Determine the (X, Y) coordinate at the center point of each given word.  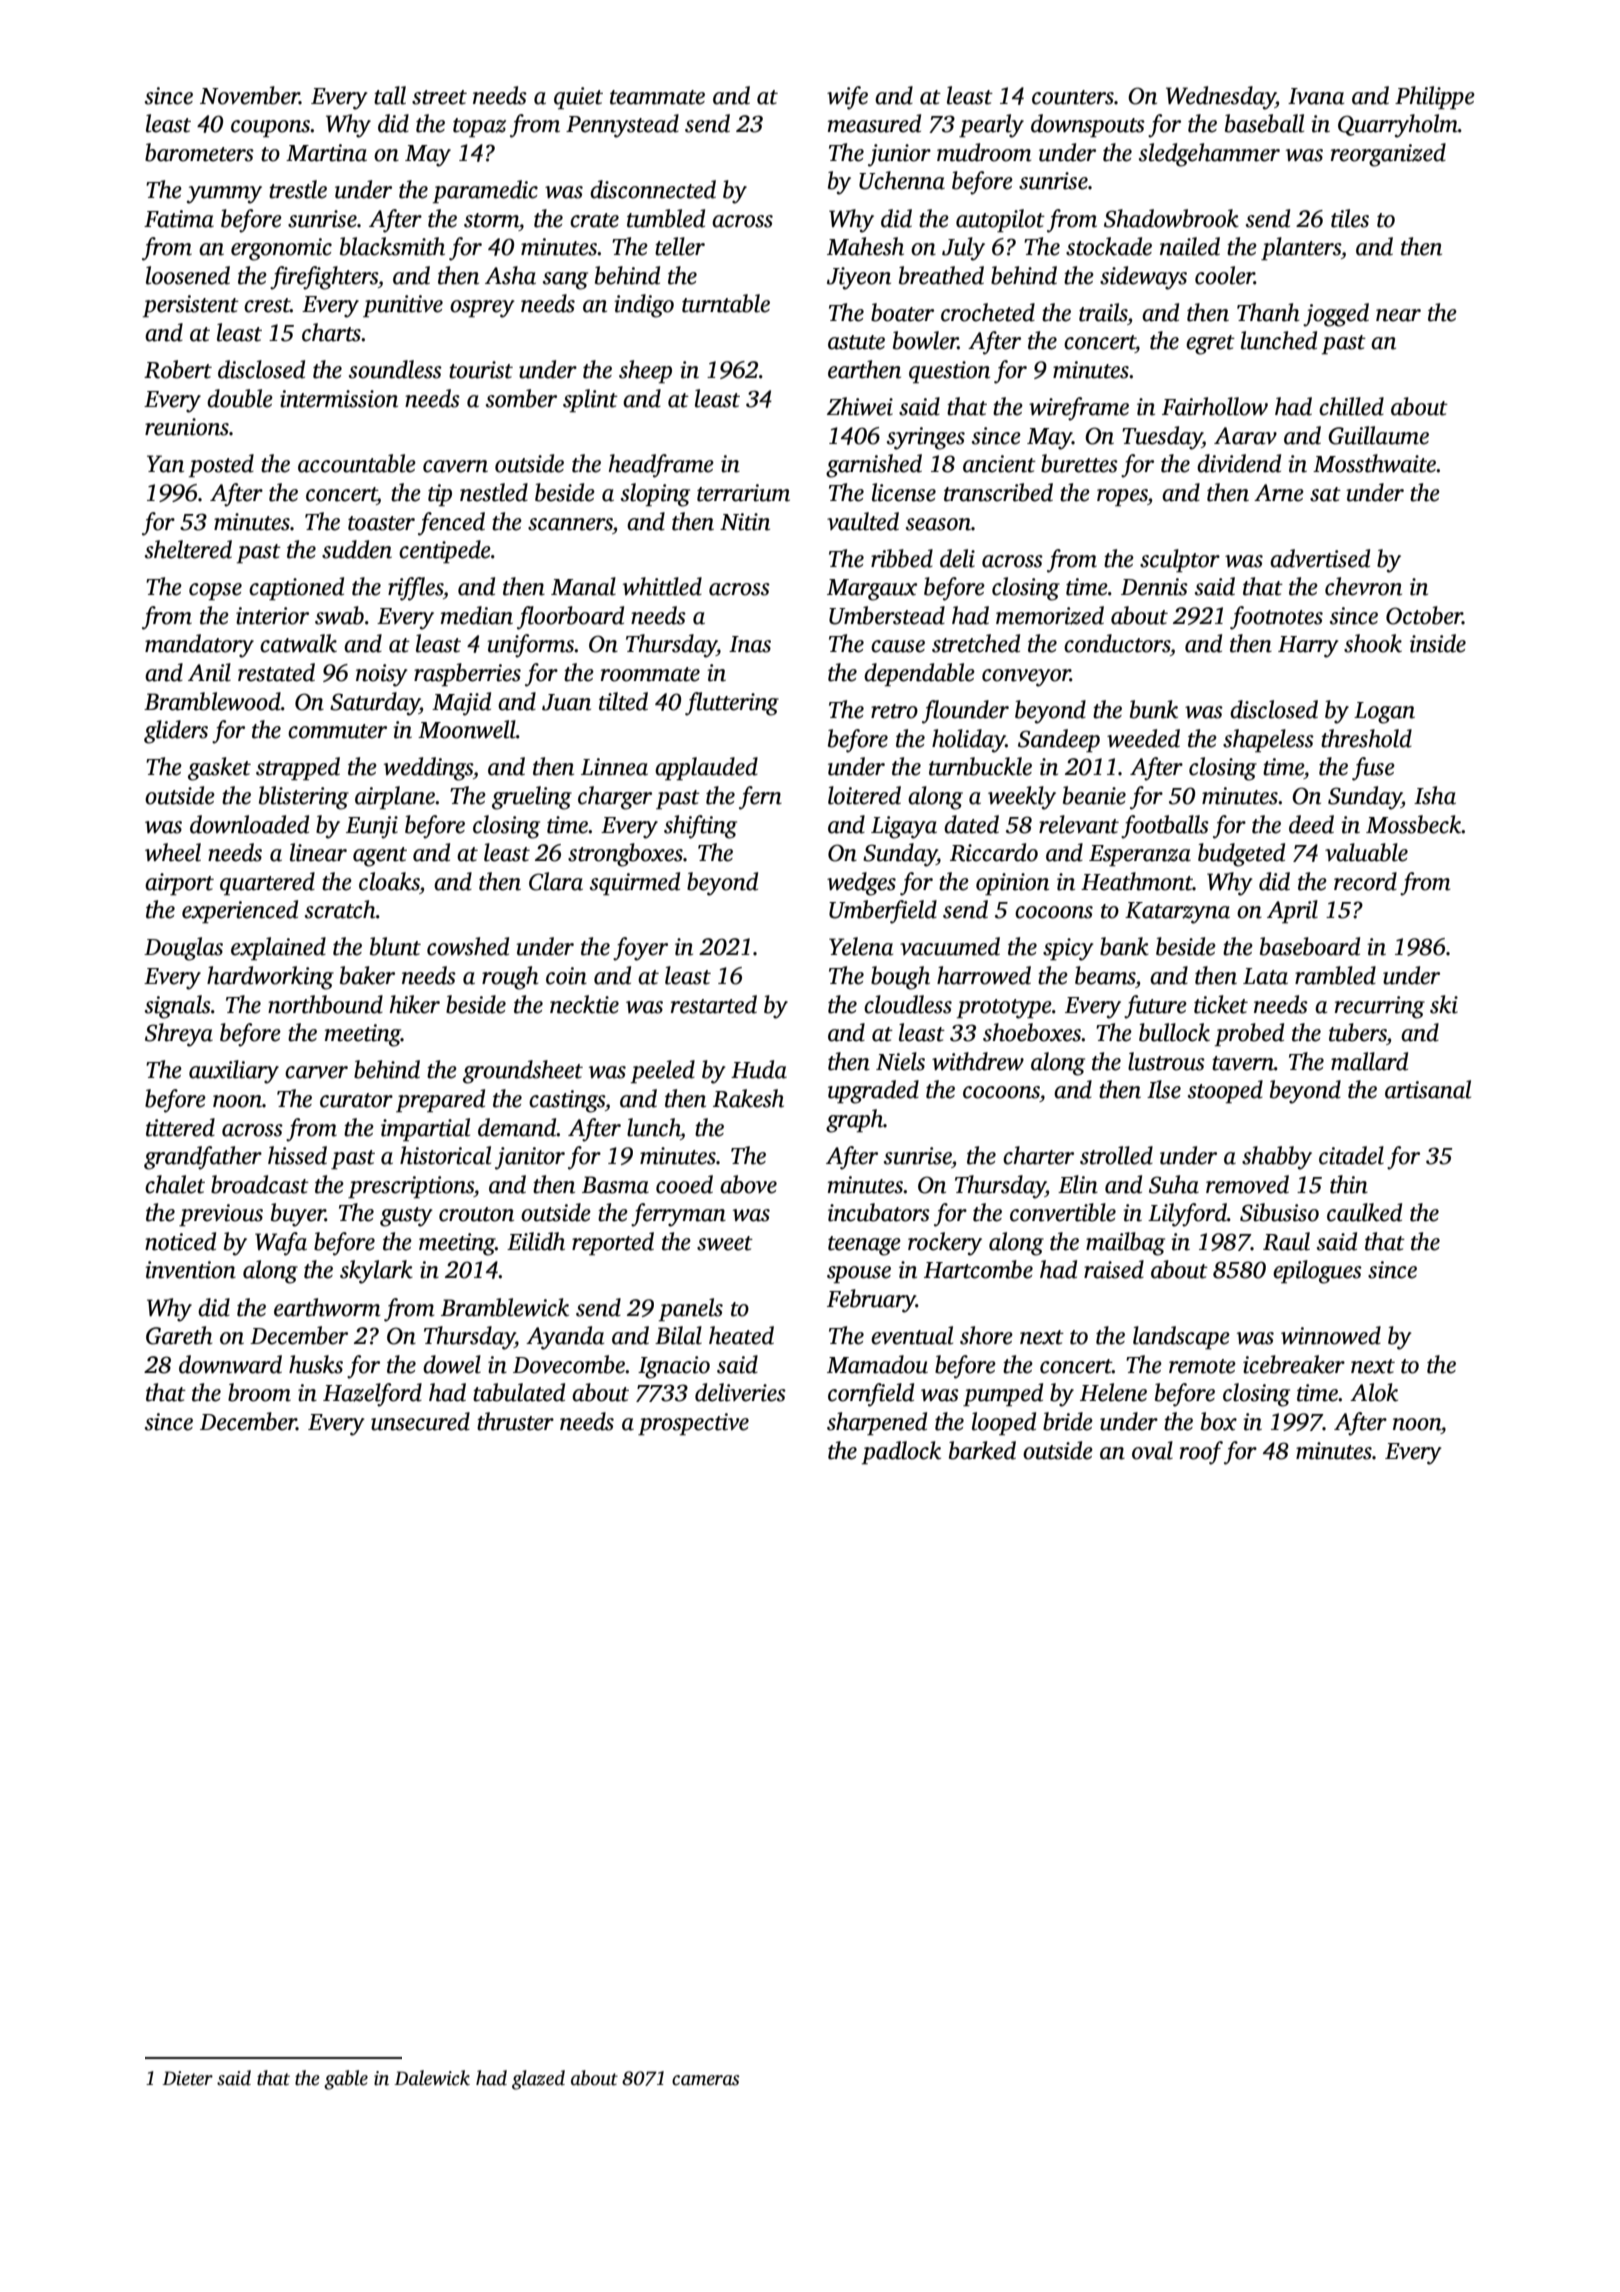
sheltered (188, 549)
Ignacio (674, 1367)
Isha (1435, 795)
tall (390, 95)
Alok (1374, 1392)
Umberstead (887, 615)
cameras (706, 2080)
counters (1073, 97)
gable (346, 2080)
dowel (452, 1364)
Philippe (1435, 97)
